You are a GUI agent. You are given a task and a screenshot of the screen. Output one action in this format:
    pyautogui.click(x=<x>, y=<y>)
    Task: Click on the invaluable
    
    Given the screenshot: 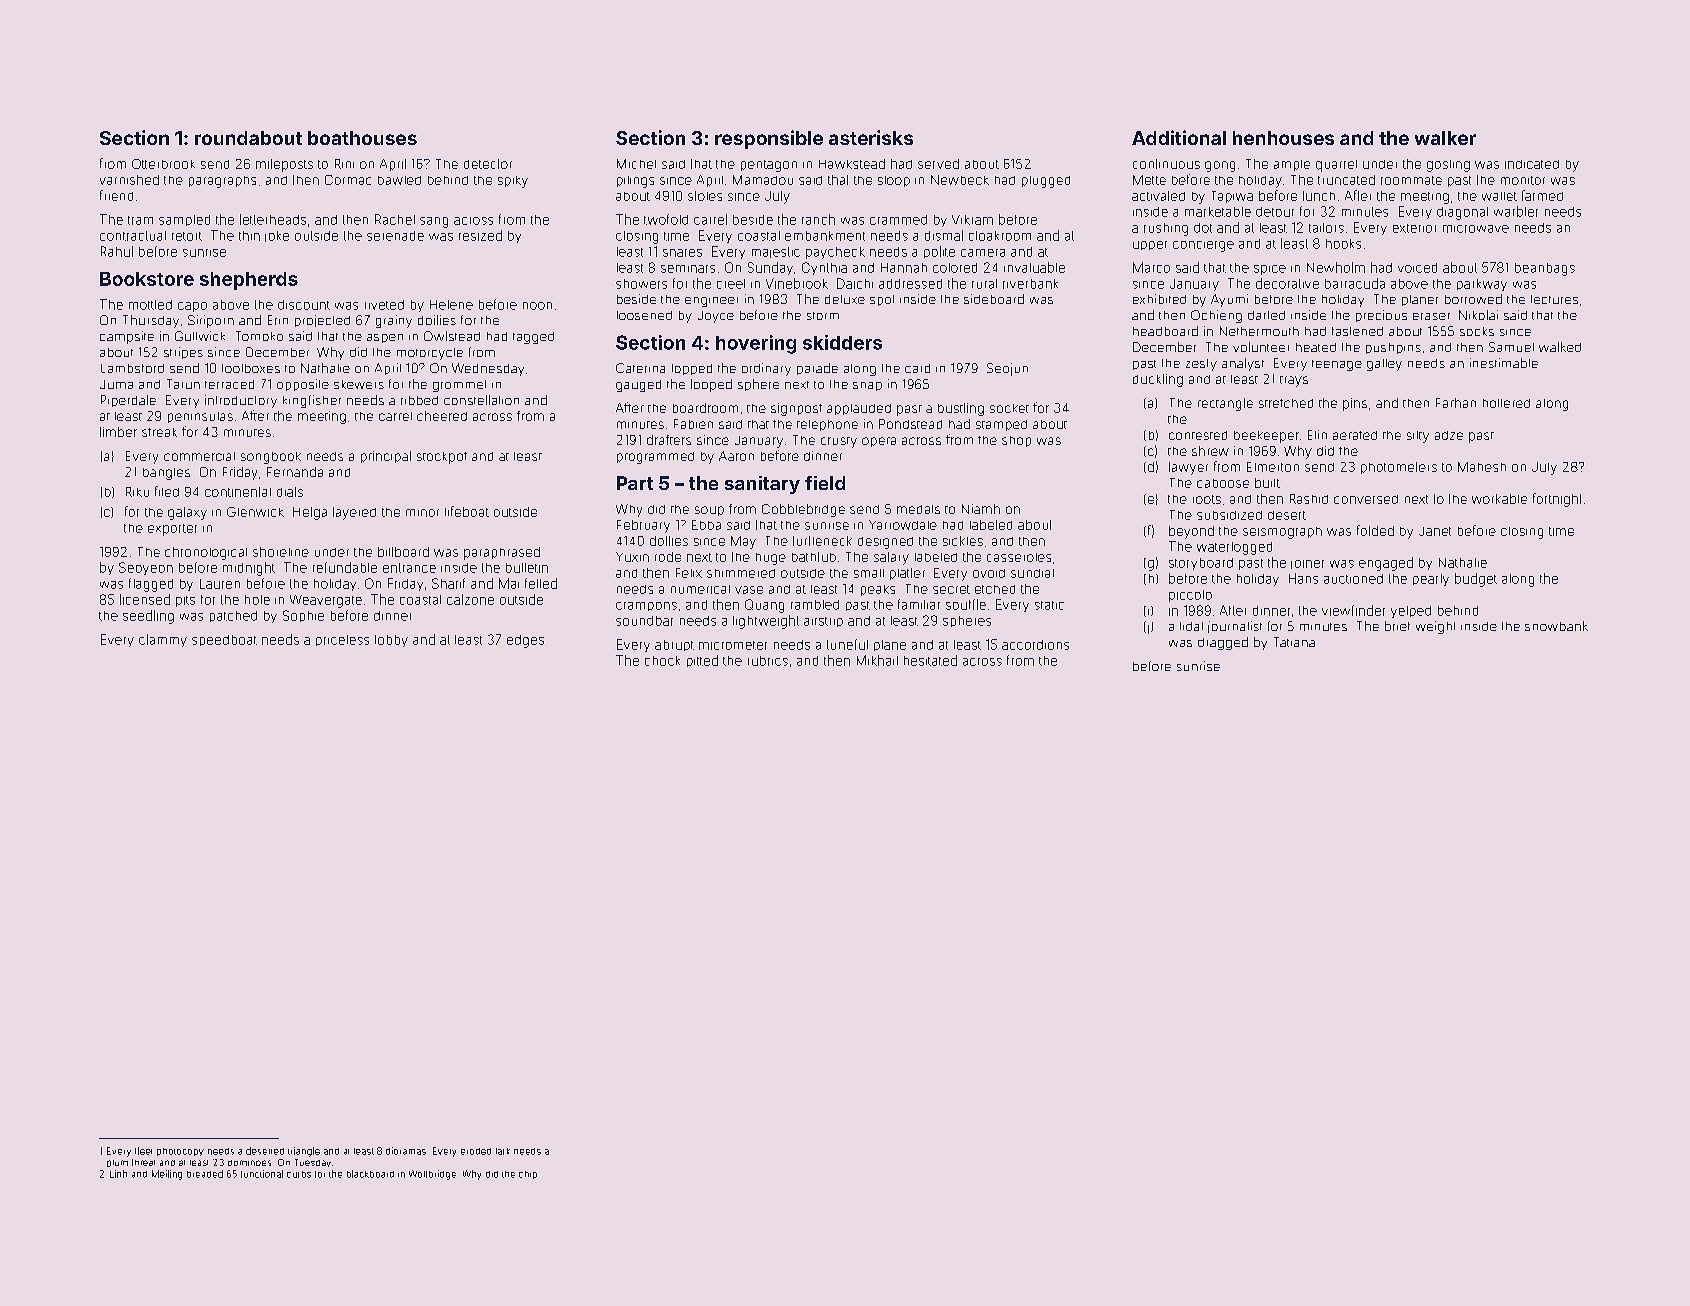 What is the action you would take?
    pyautogui.click(x=1034, y=267)
